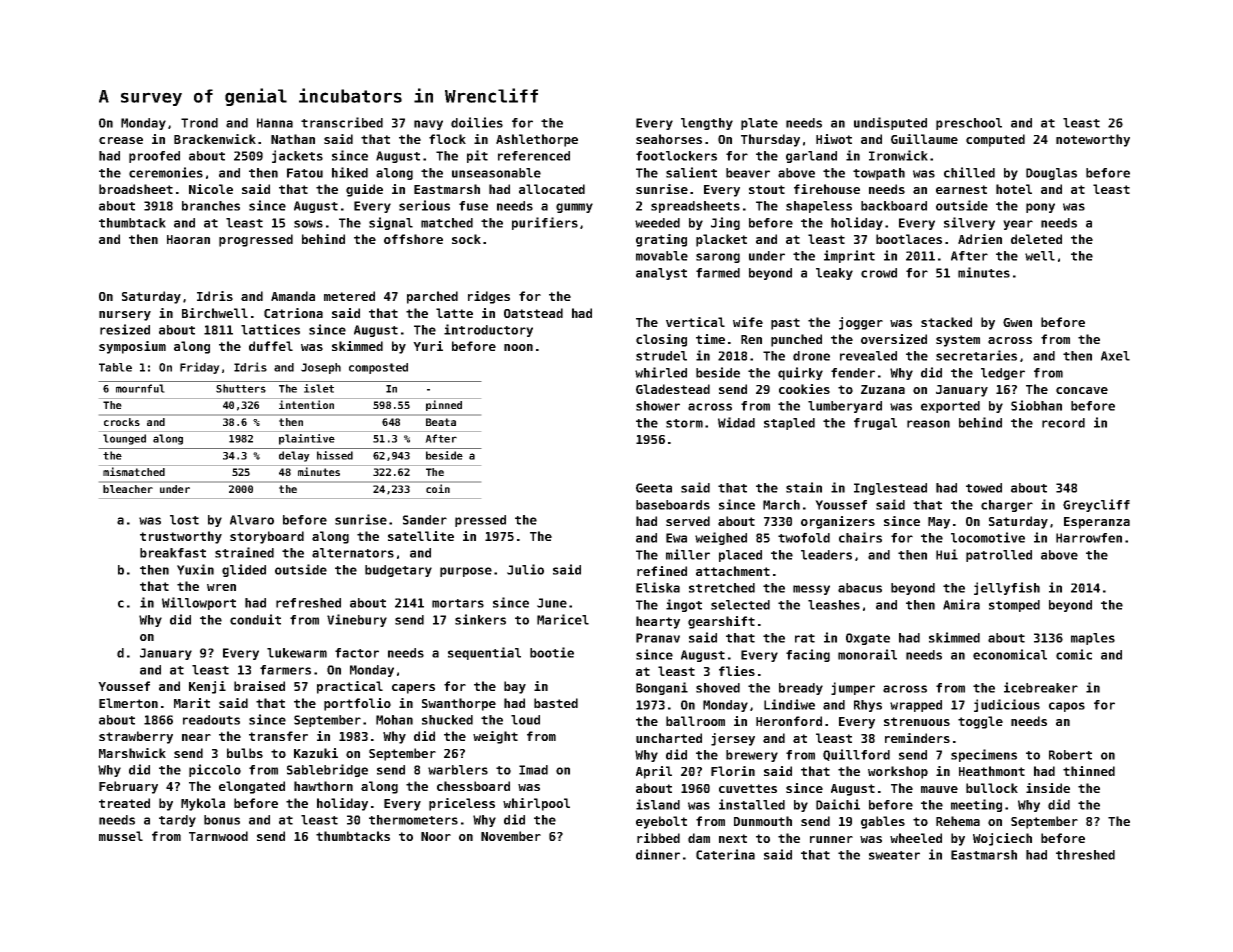 Image resolution: width=1233 pixels, height=952 pixels. I want to click on purifiers, so click(545, 223).
